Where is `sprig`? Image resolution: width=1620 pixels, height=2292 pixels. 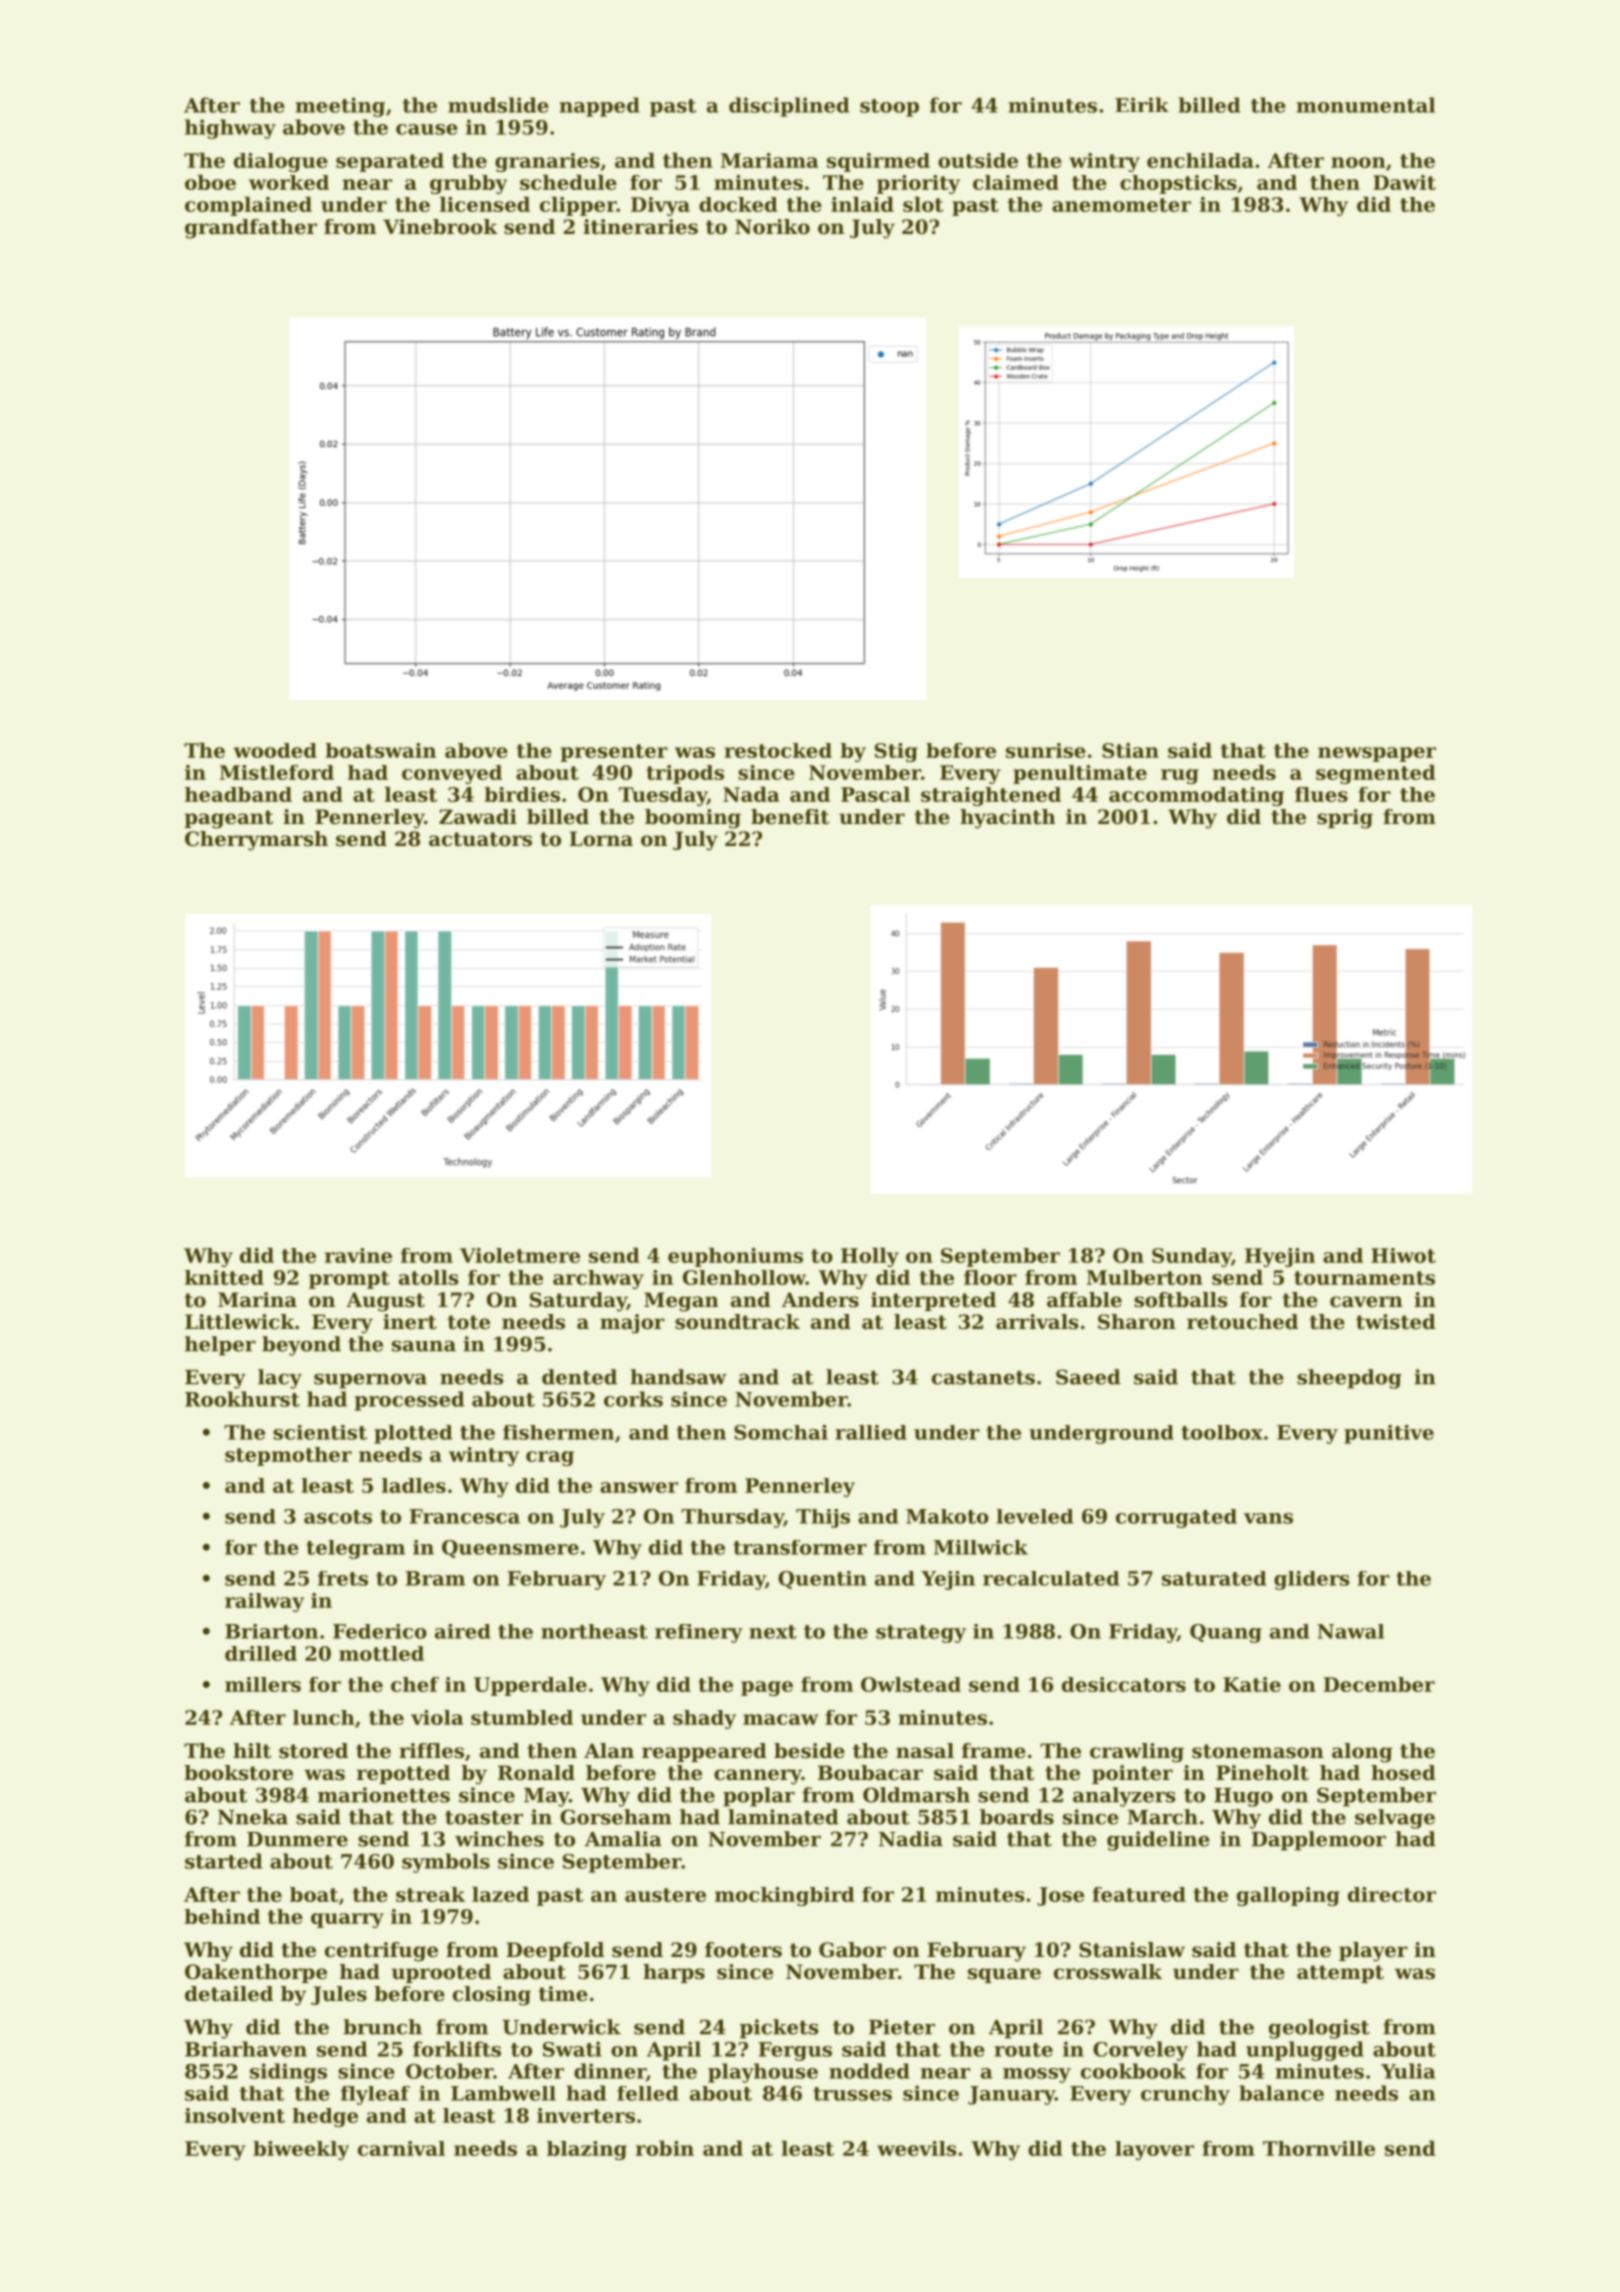
sprig is located at coordinates (1345, 819).
